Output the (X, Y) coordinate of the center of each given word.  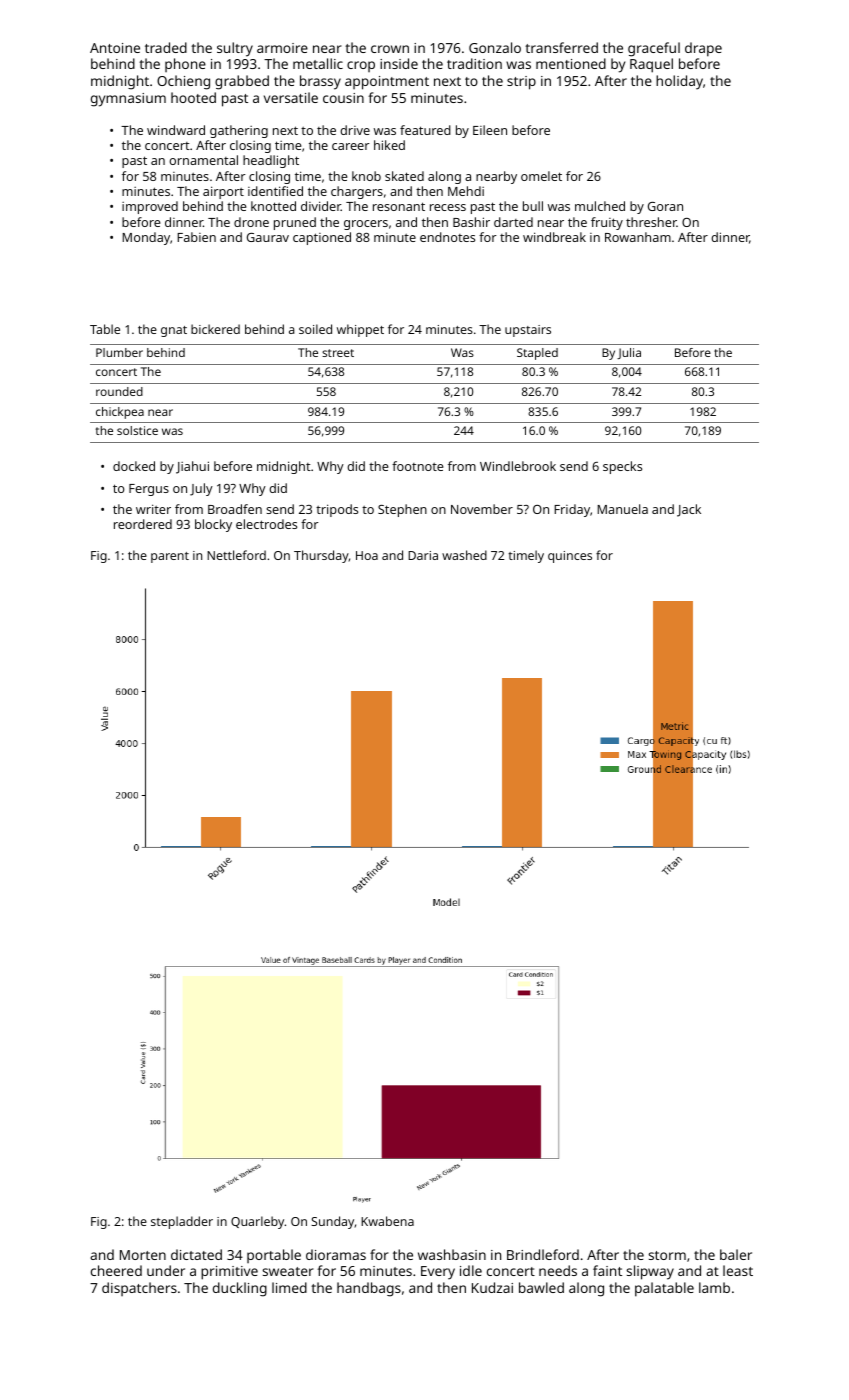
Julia (629, 353)
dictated (196, 1254)
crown (390, 49)
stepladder (182, 1222)
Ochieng (183, 82)
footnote (417, 466)
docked (134, 466)
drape (703, 49)
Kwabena (387, 1221)
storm (667, 1255)
